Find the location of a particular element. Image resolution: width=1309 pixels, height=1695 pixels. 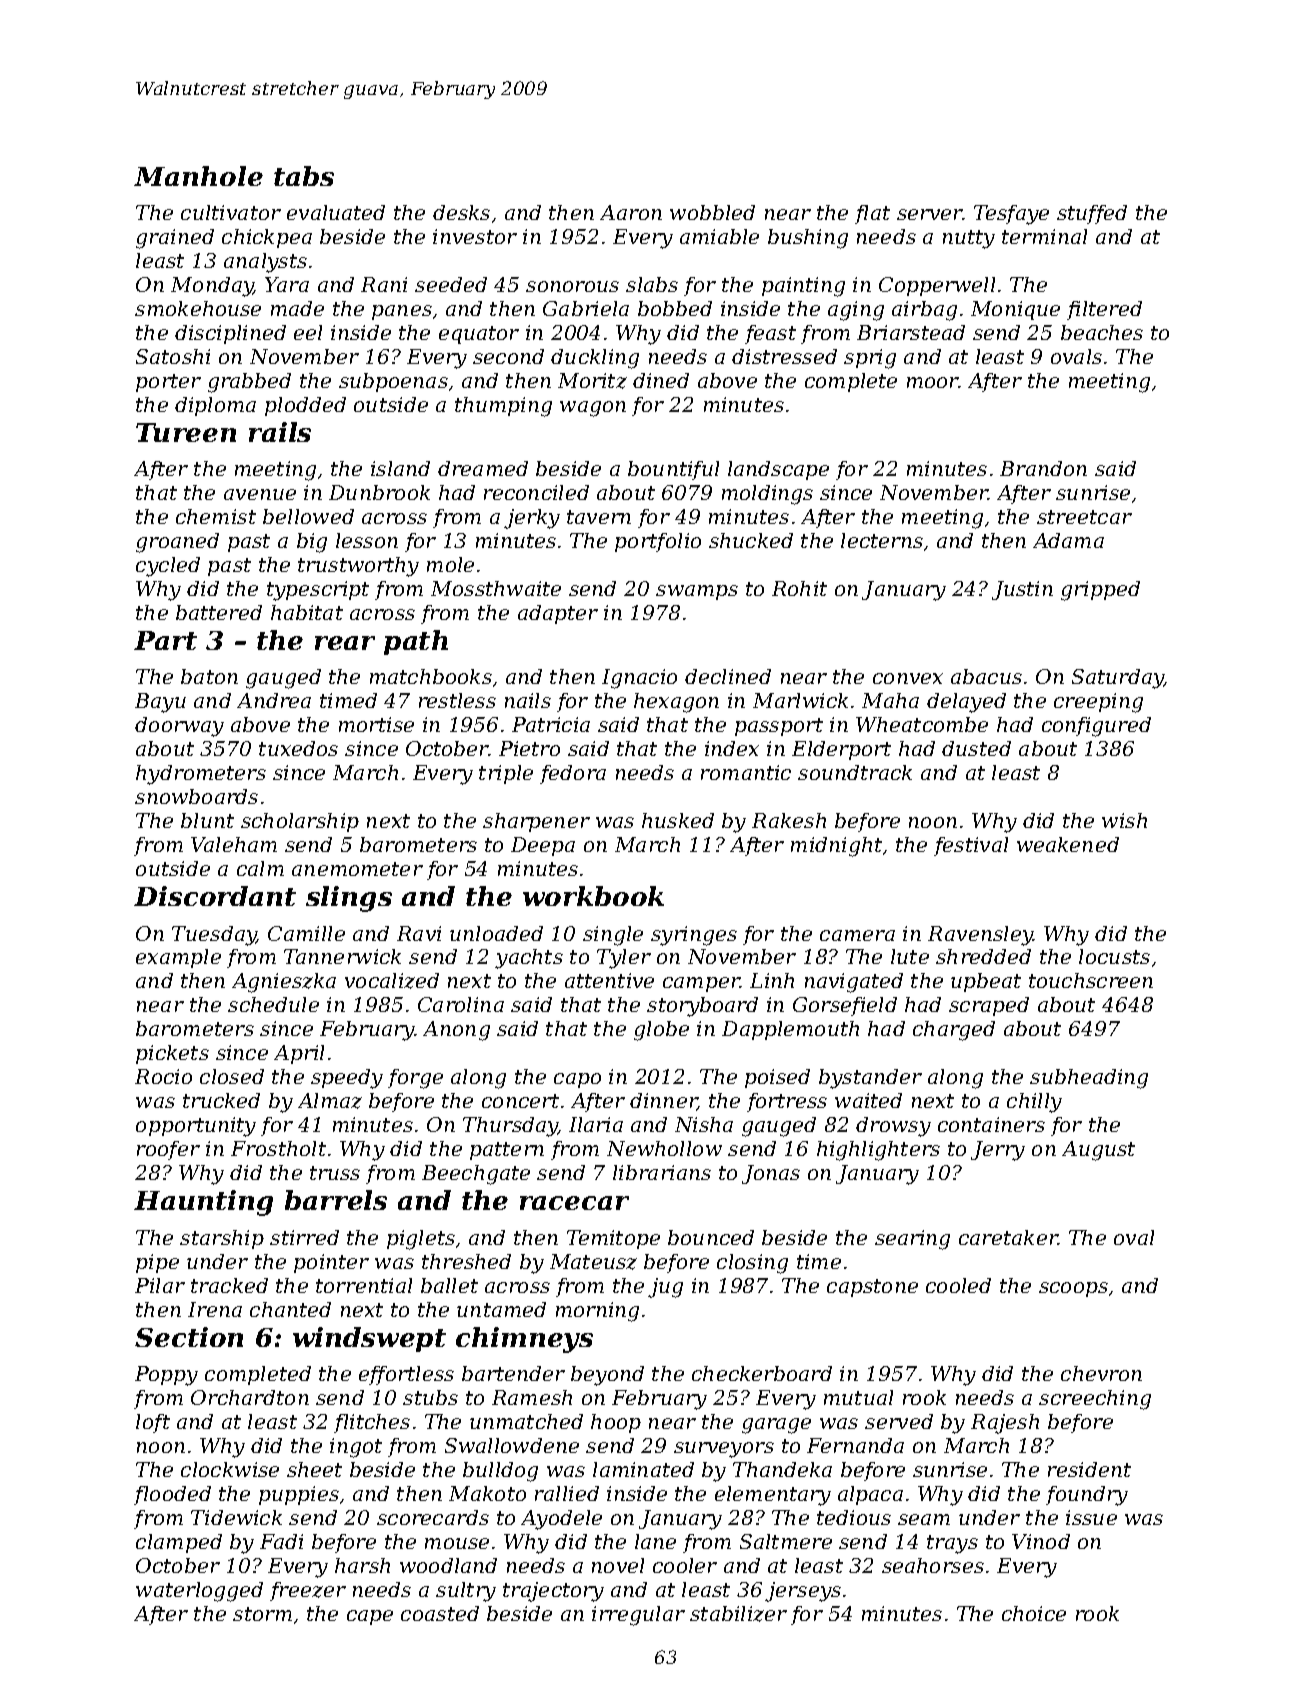

distressed is located at coordinates (784, 356).
